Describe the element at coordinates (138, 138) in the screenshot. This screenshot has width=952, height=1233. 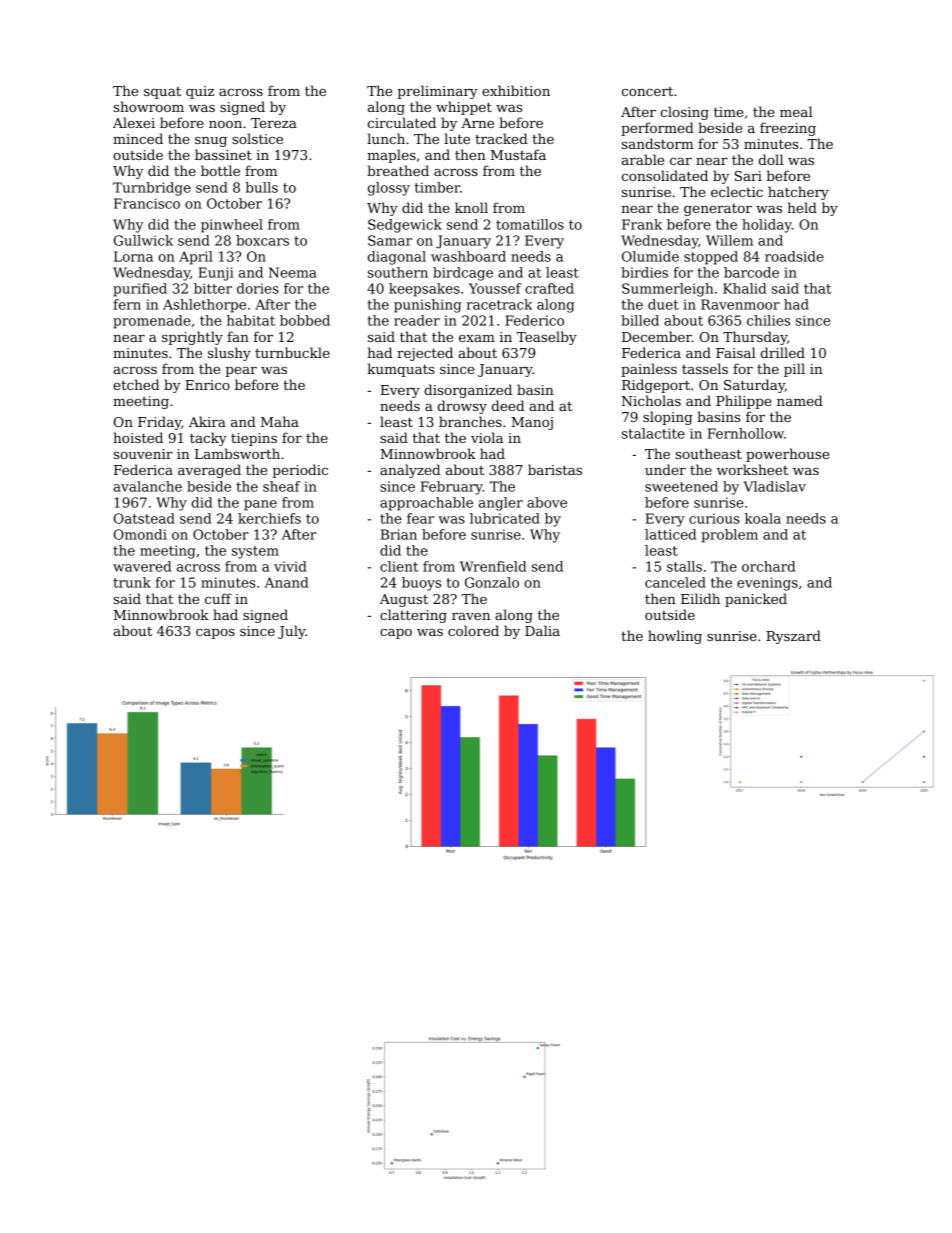
I see `minced` at that location.
